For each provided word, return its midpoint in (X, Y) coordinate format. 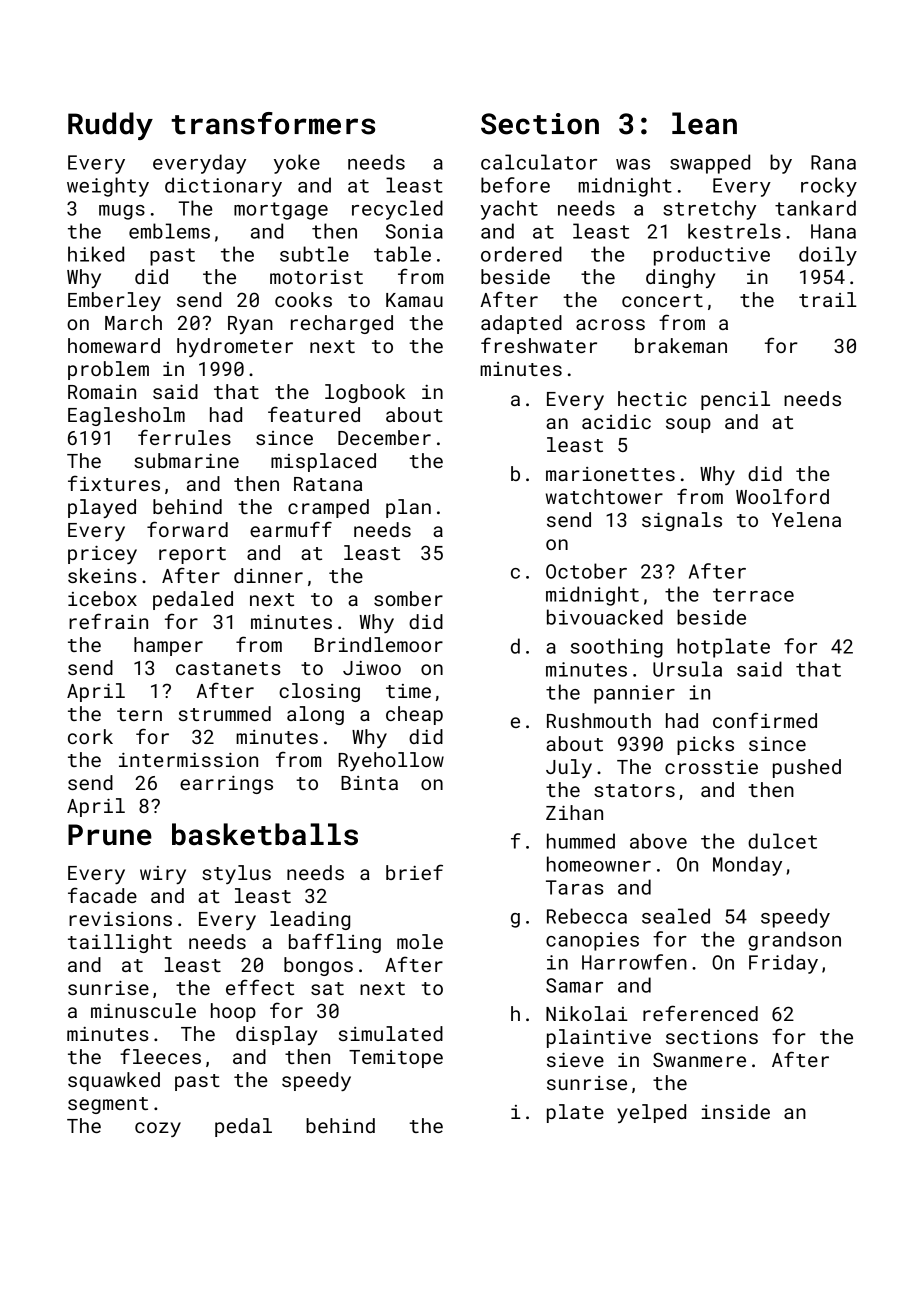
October (586, 571)
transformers (273, 123)
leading (310, 920)
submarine (186, 460)
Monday (747, 866)
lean (704, 123)
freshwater (539, 345)
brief (414, 872)
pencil (735, 400)
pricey (102, 555)
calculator (539, 162)
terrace (753, 595)
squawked (114, 1081)
